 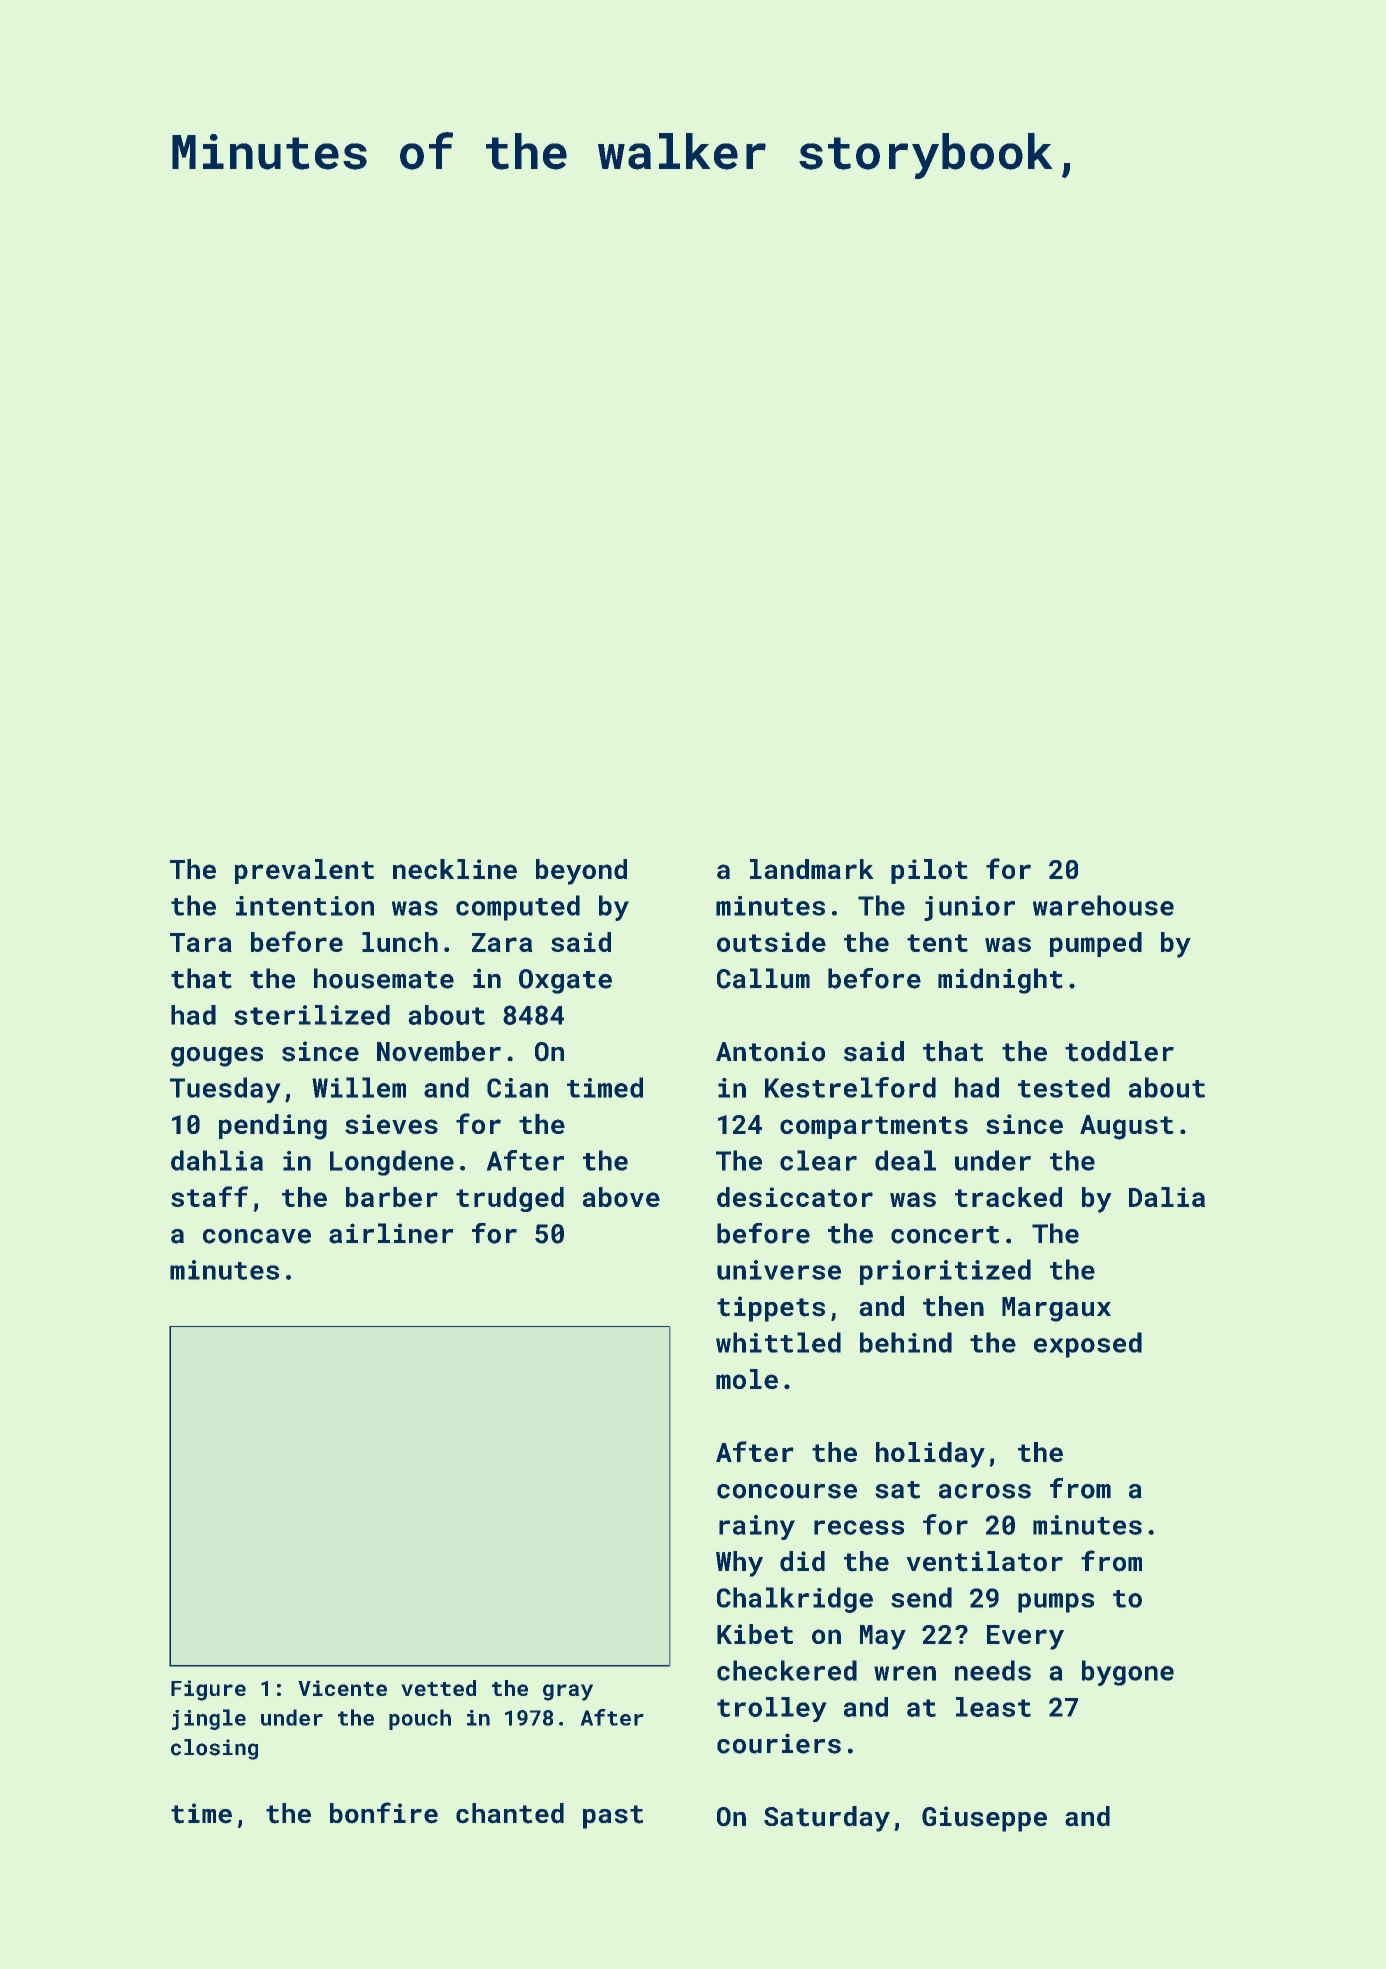 I want to click on closing, so click(x=214, y=1749).
